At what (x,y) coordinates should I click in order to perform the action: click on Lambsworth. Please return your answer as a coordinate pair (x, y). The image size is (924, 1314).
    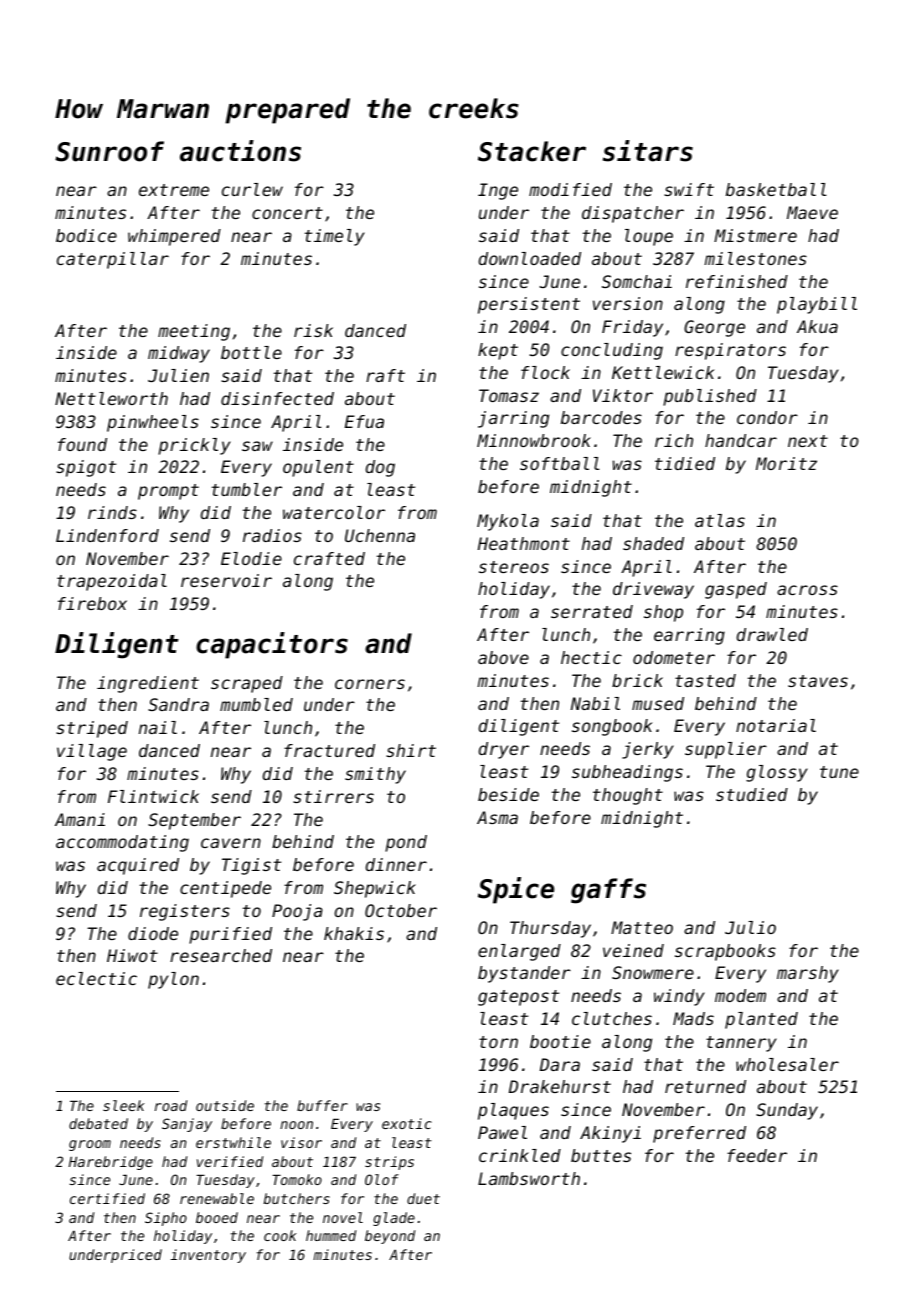
    Looking at the image, I should click on (529, 1178).
